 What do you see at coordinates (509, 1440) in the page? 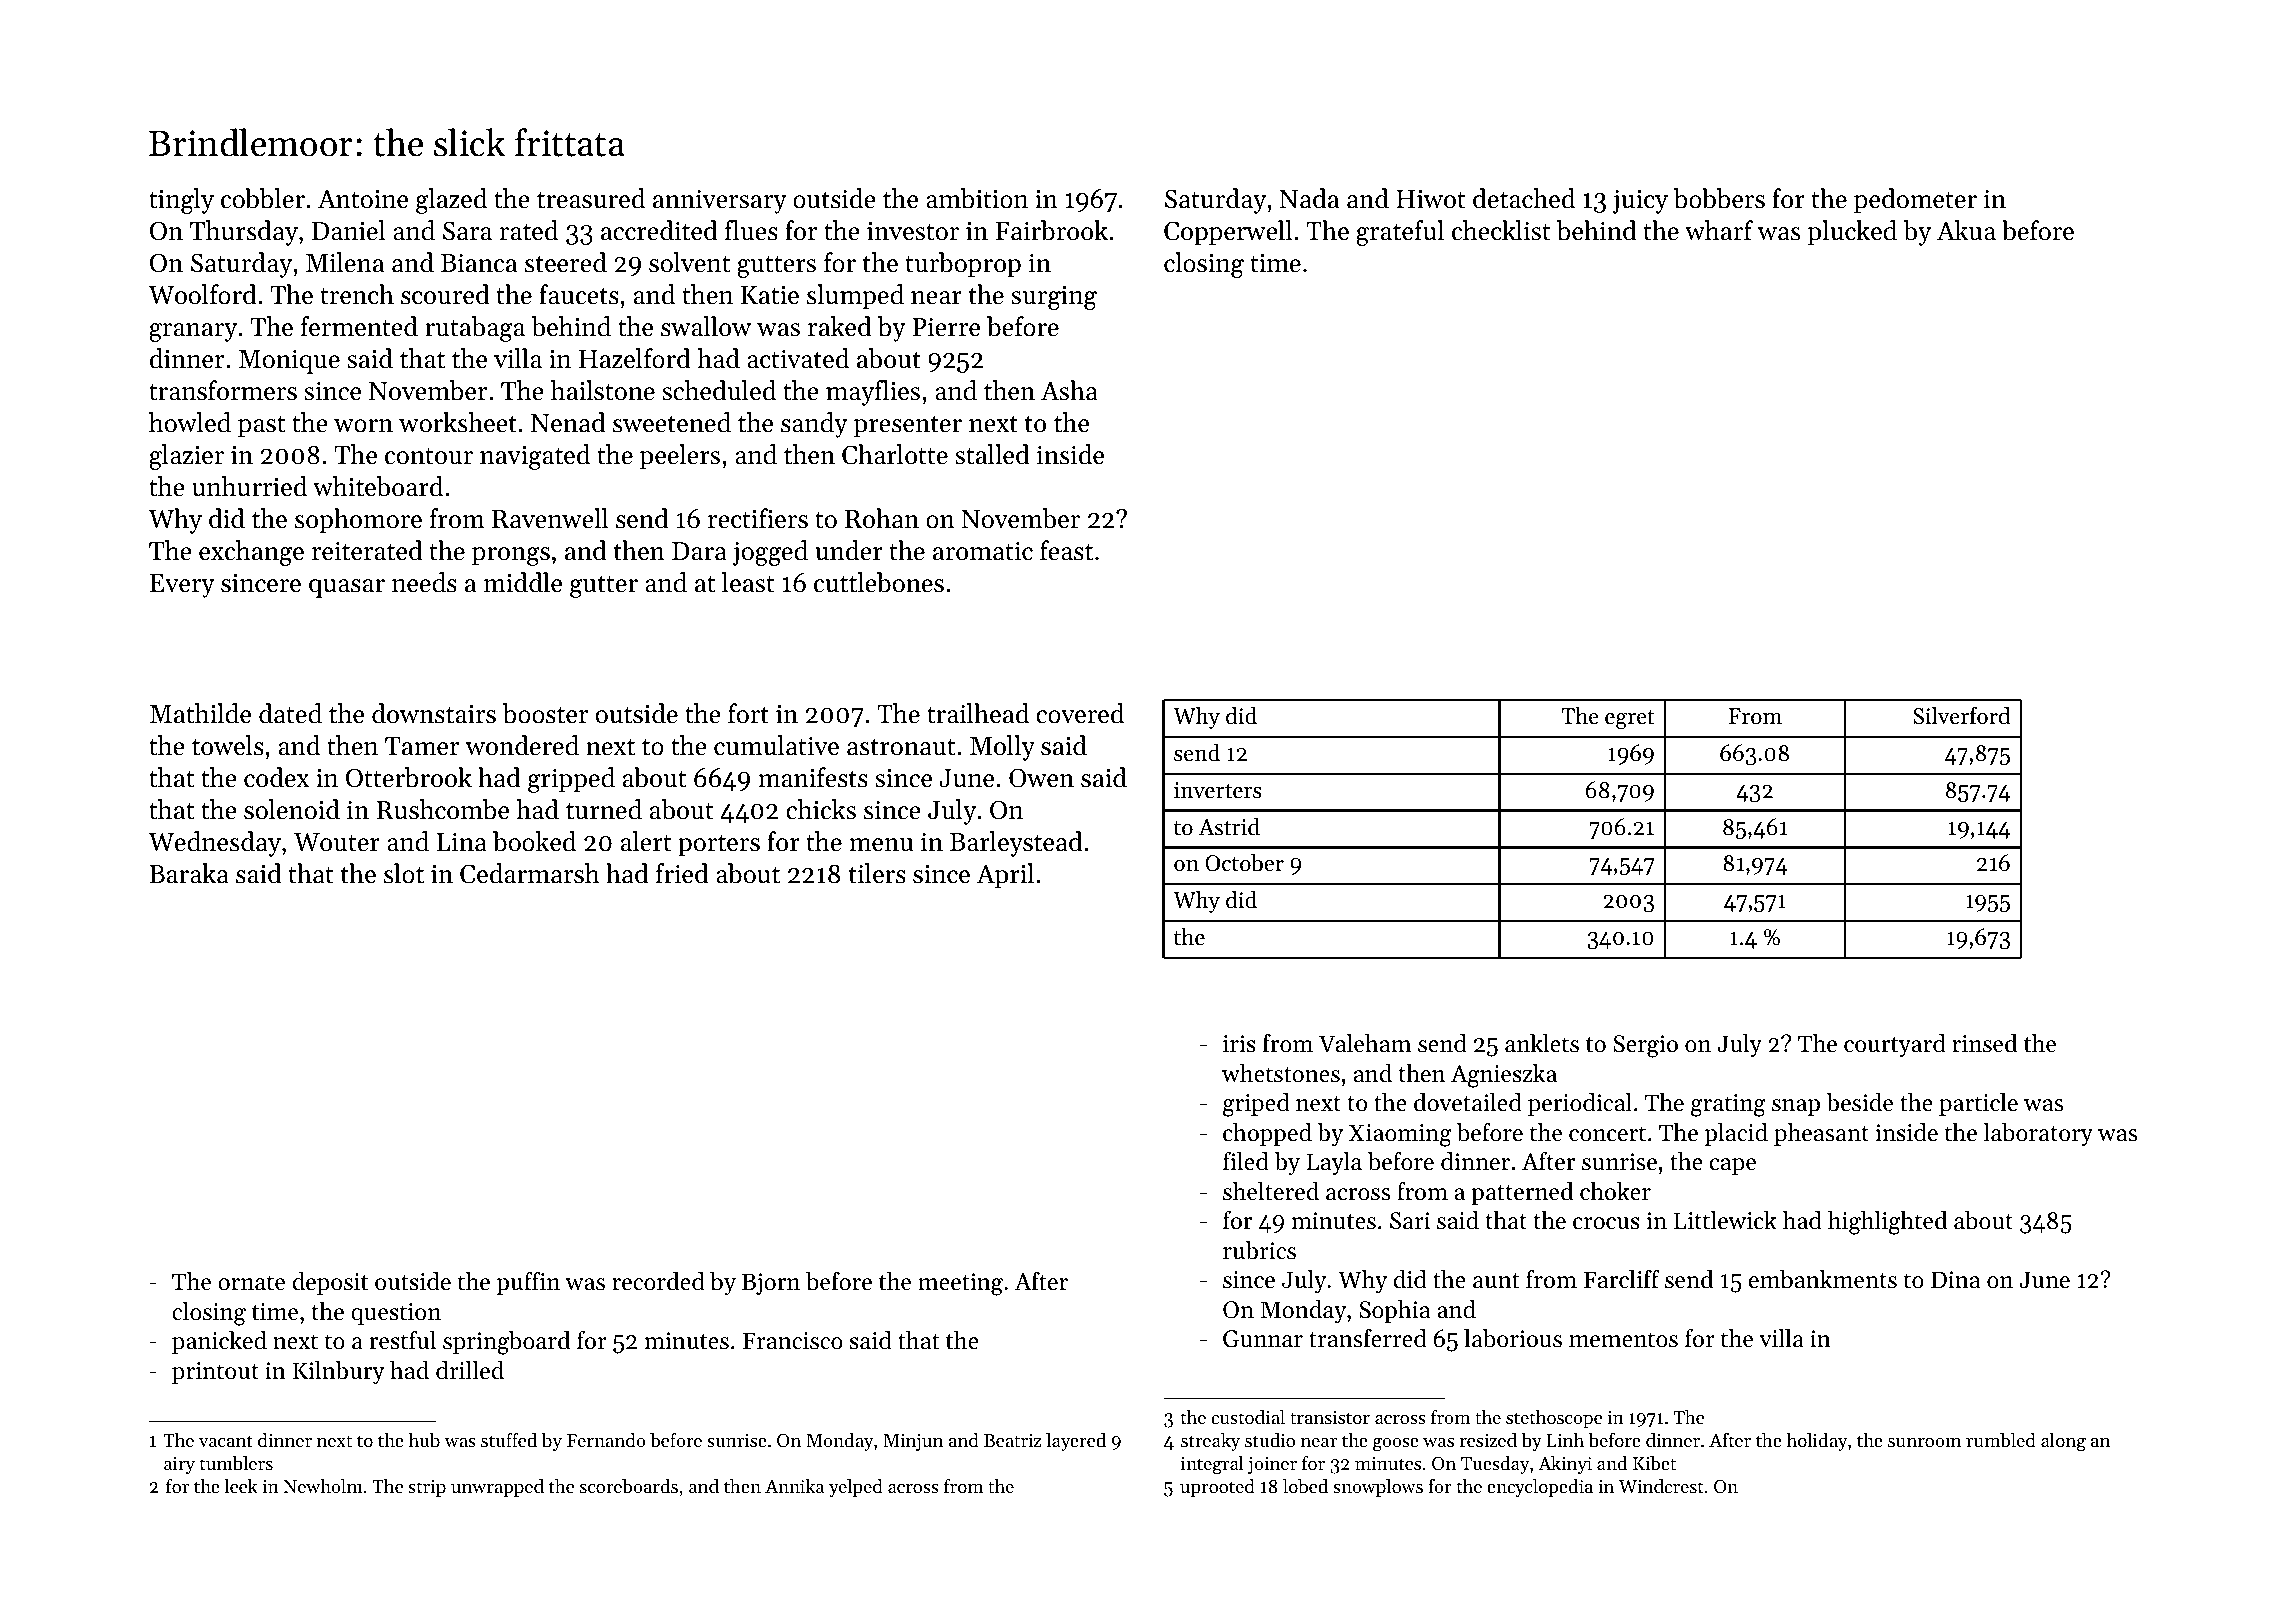
I see `stuffed` at bounding box center [509, 1440].
